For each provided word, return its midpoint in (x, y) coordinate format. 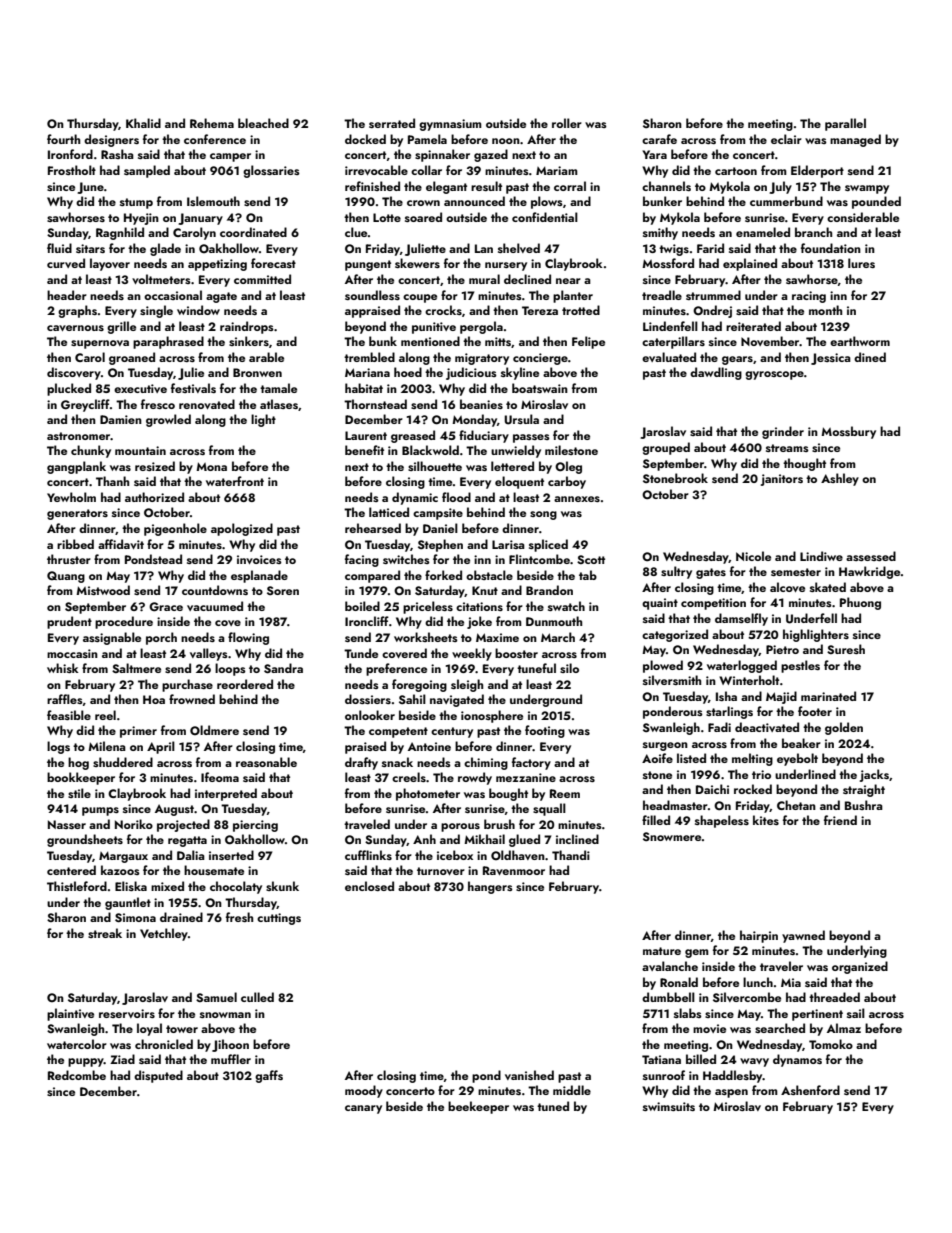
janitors (782, 480)
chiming (486, 763)
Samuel (216, 997)
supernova (100, 344)
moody (364, 1091)
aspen (731, 1093)
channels (666, 186)
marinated (828, 696)
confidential (545, 217)
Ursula (521, 419)
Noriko (134, 824)
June (90, 188)
